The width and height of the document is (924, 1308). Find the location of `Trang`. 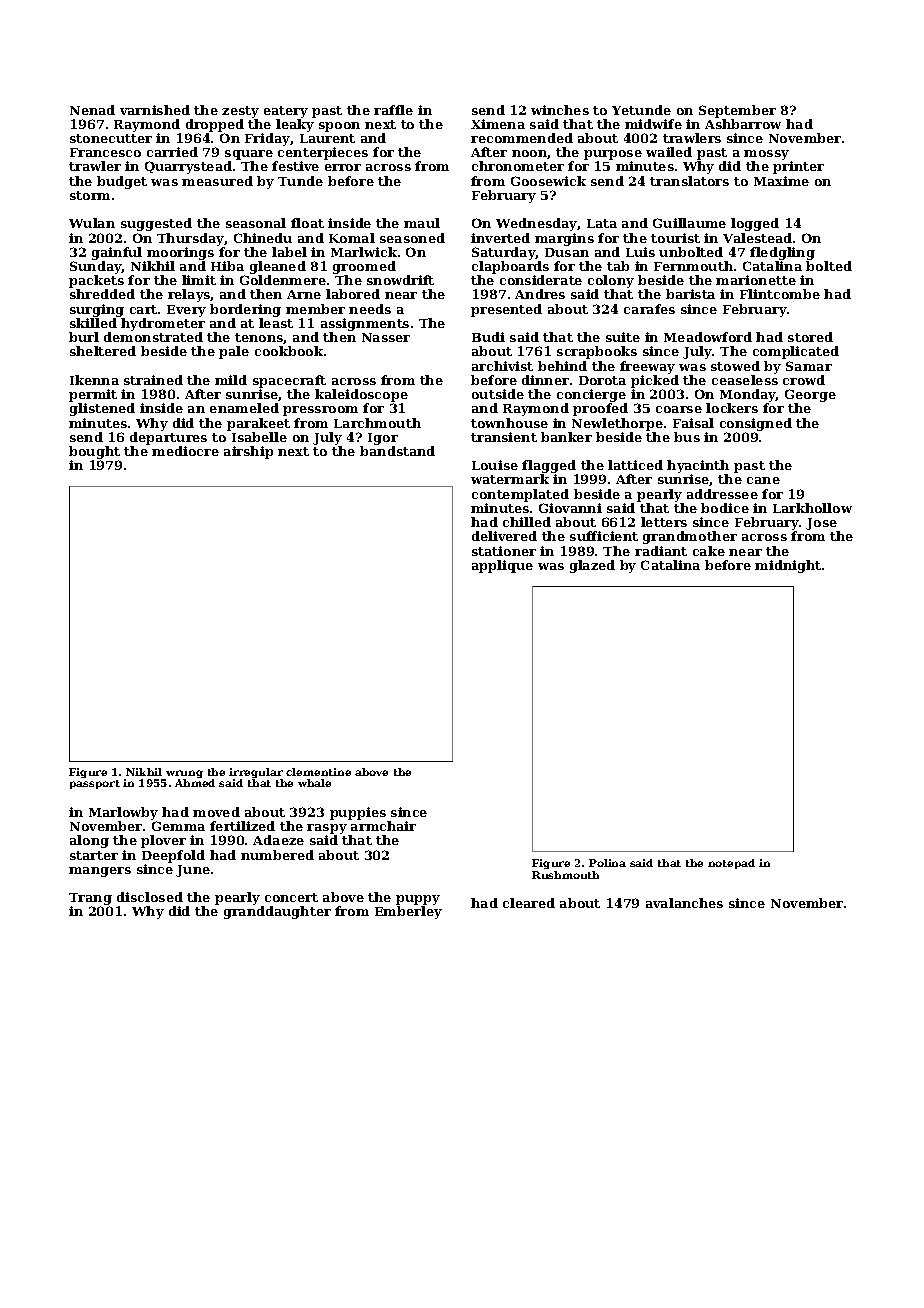

Trang is located at coordinates (90, 899).
